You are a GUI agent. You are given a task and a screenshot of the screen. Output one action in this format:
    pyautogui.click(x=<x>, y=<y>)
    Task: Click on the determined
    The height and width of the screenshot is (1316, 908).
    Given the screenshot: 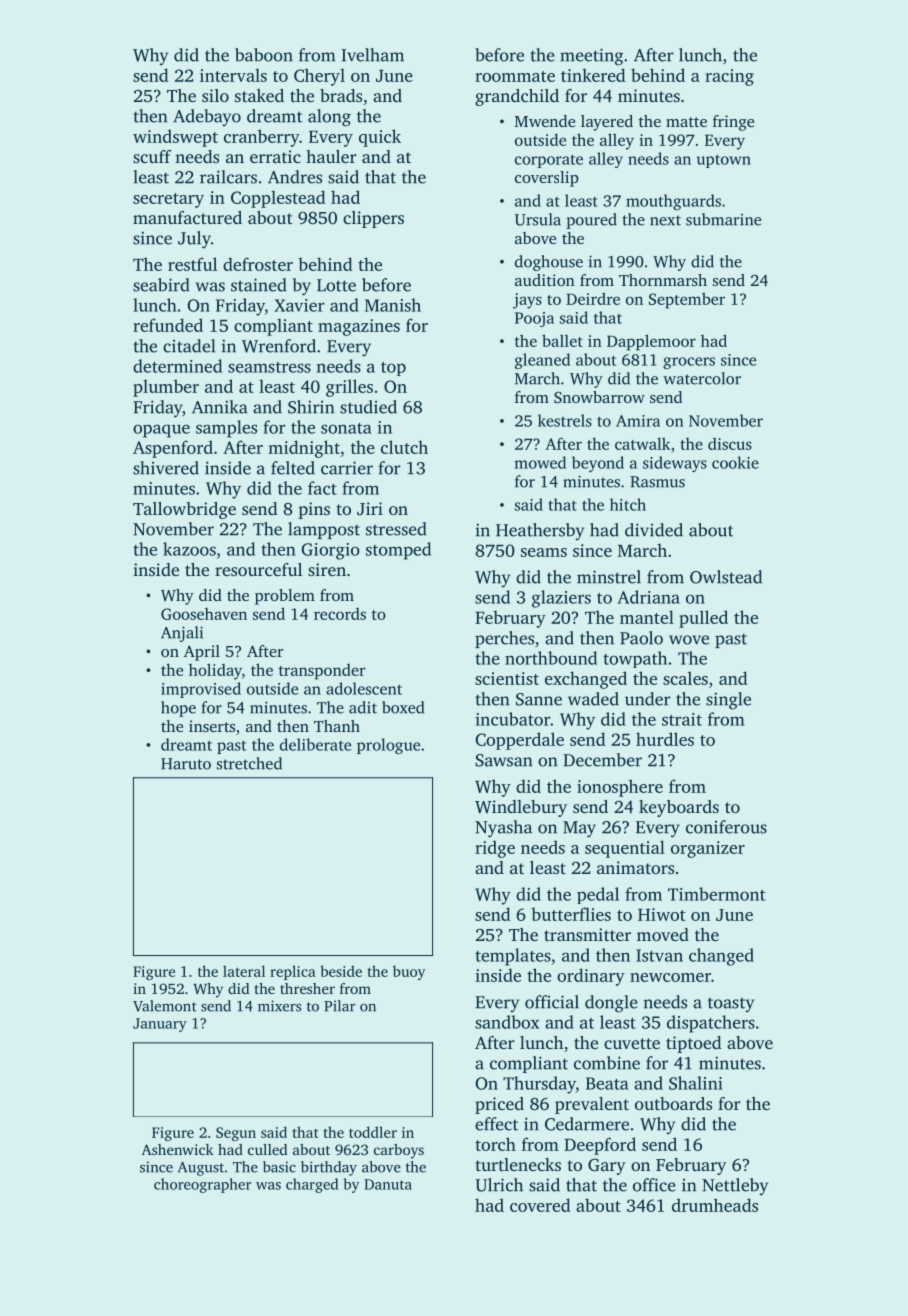 What is the action you would take?
    pyautogui.click(x=177, y=366)
